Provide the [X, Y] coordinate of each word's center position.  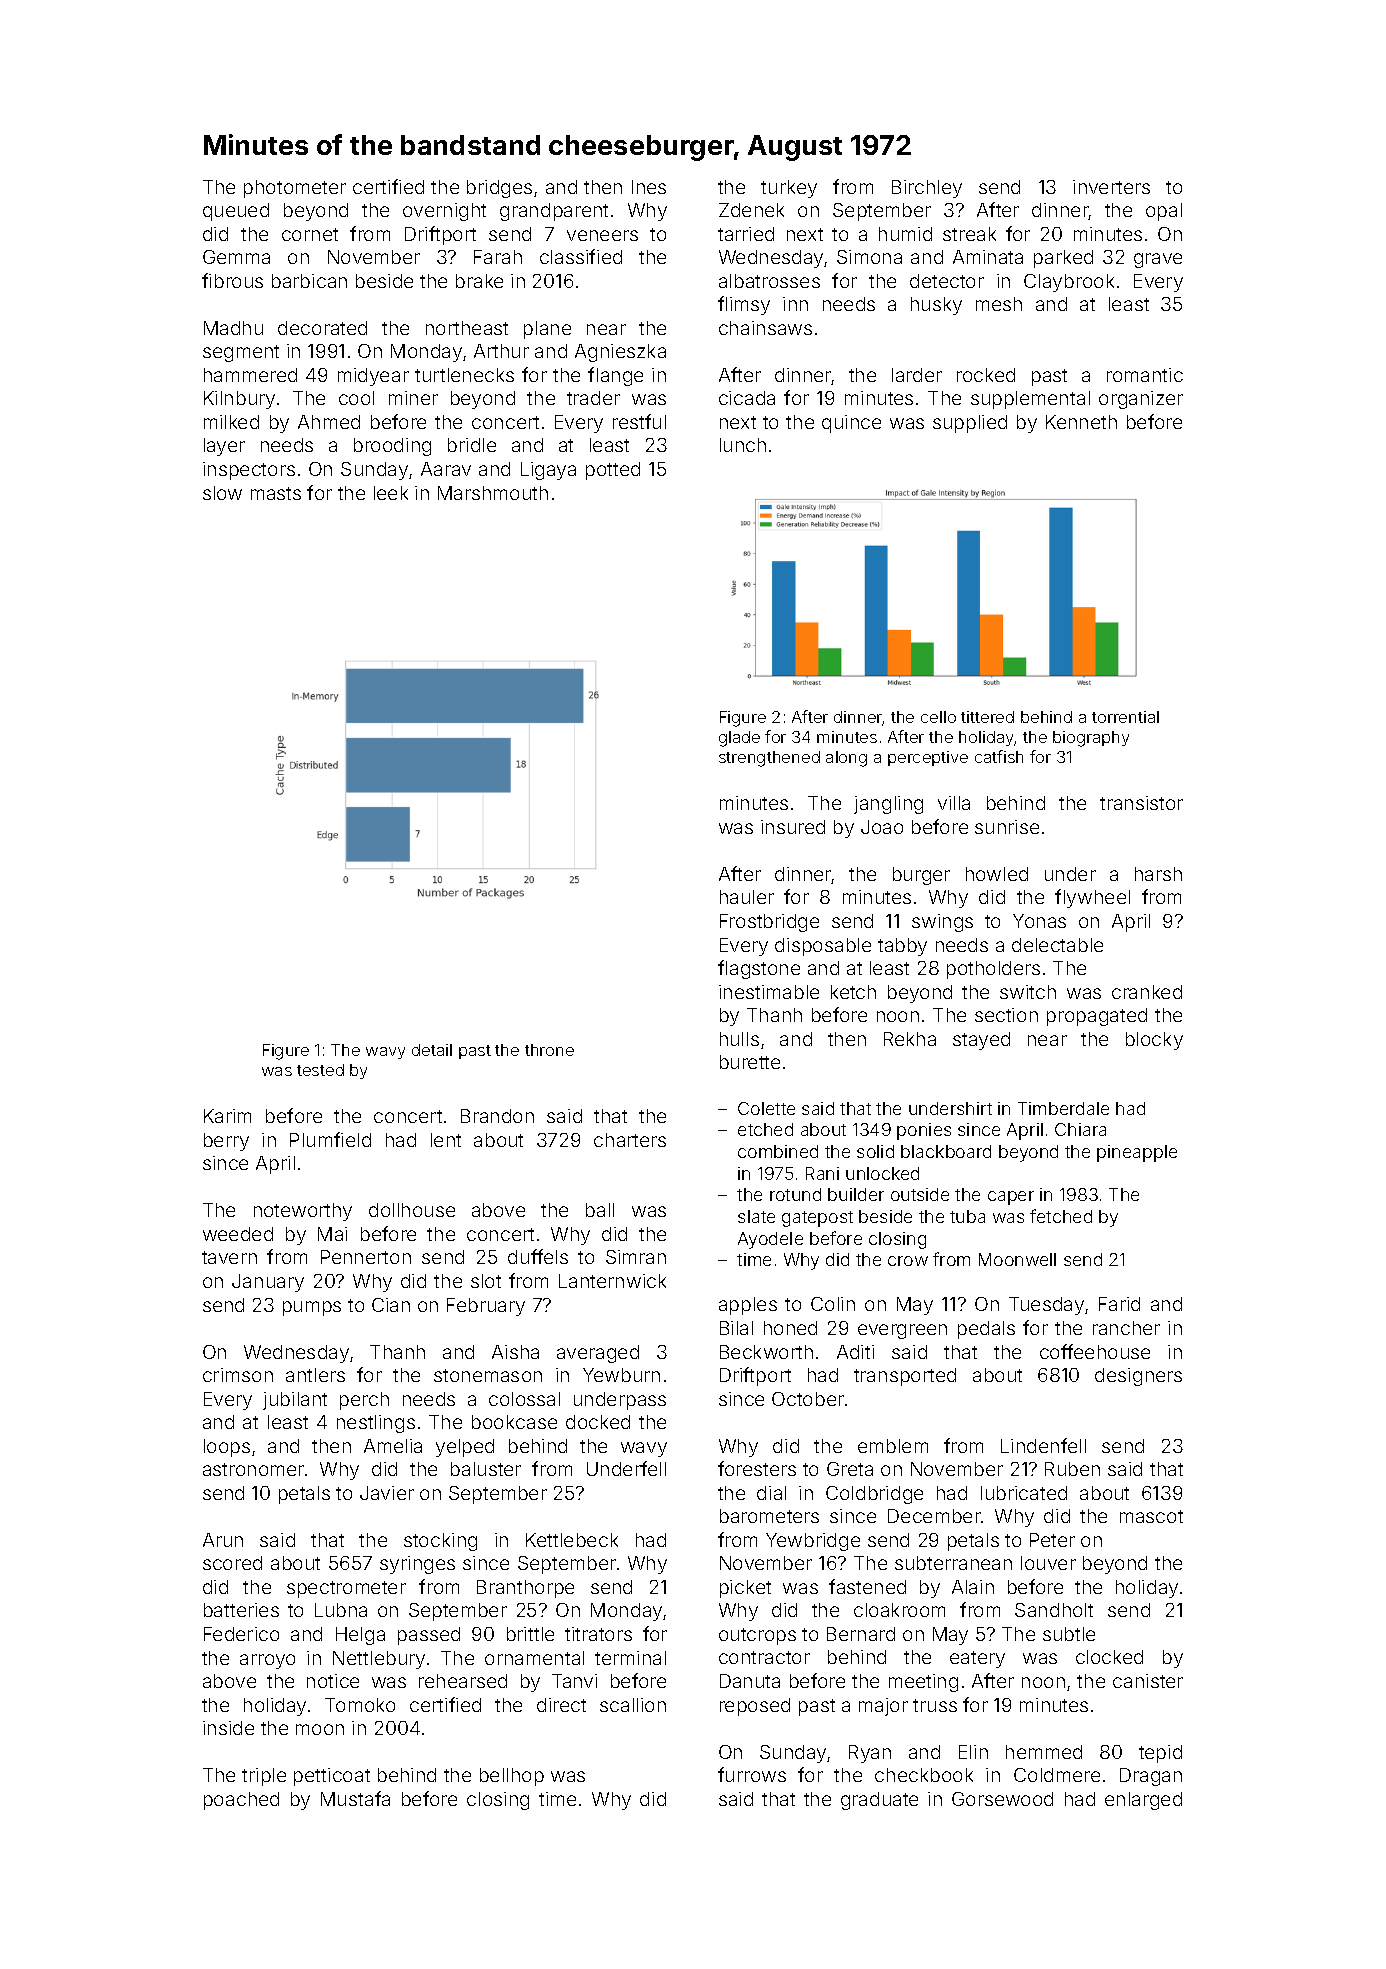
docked [598, 1422]
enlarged [1143, 1801]
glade [739, 739]
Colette [766, 1108]
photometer [295, 189]
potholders [993, 970]
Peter [1052, 1540]
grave [1158, 260]
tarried [746, 234]
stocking [440, 1542]
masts [276, 493]
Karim [227, 1116]
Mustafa [355, 1798]
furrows [752, 1774]
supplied [970, 424]
